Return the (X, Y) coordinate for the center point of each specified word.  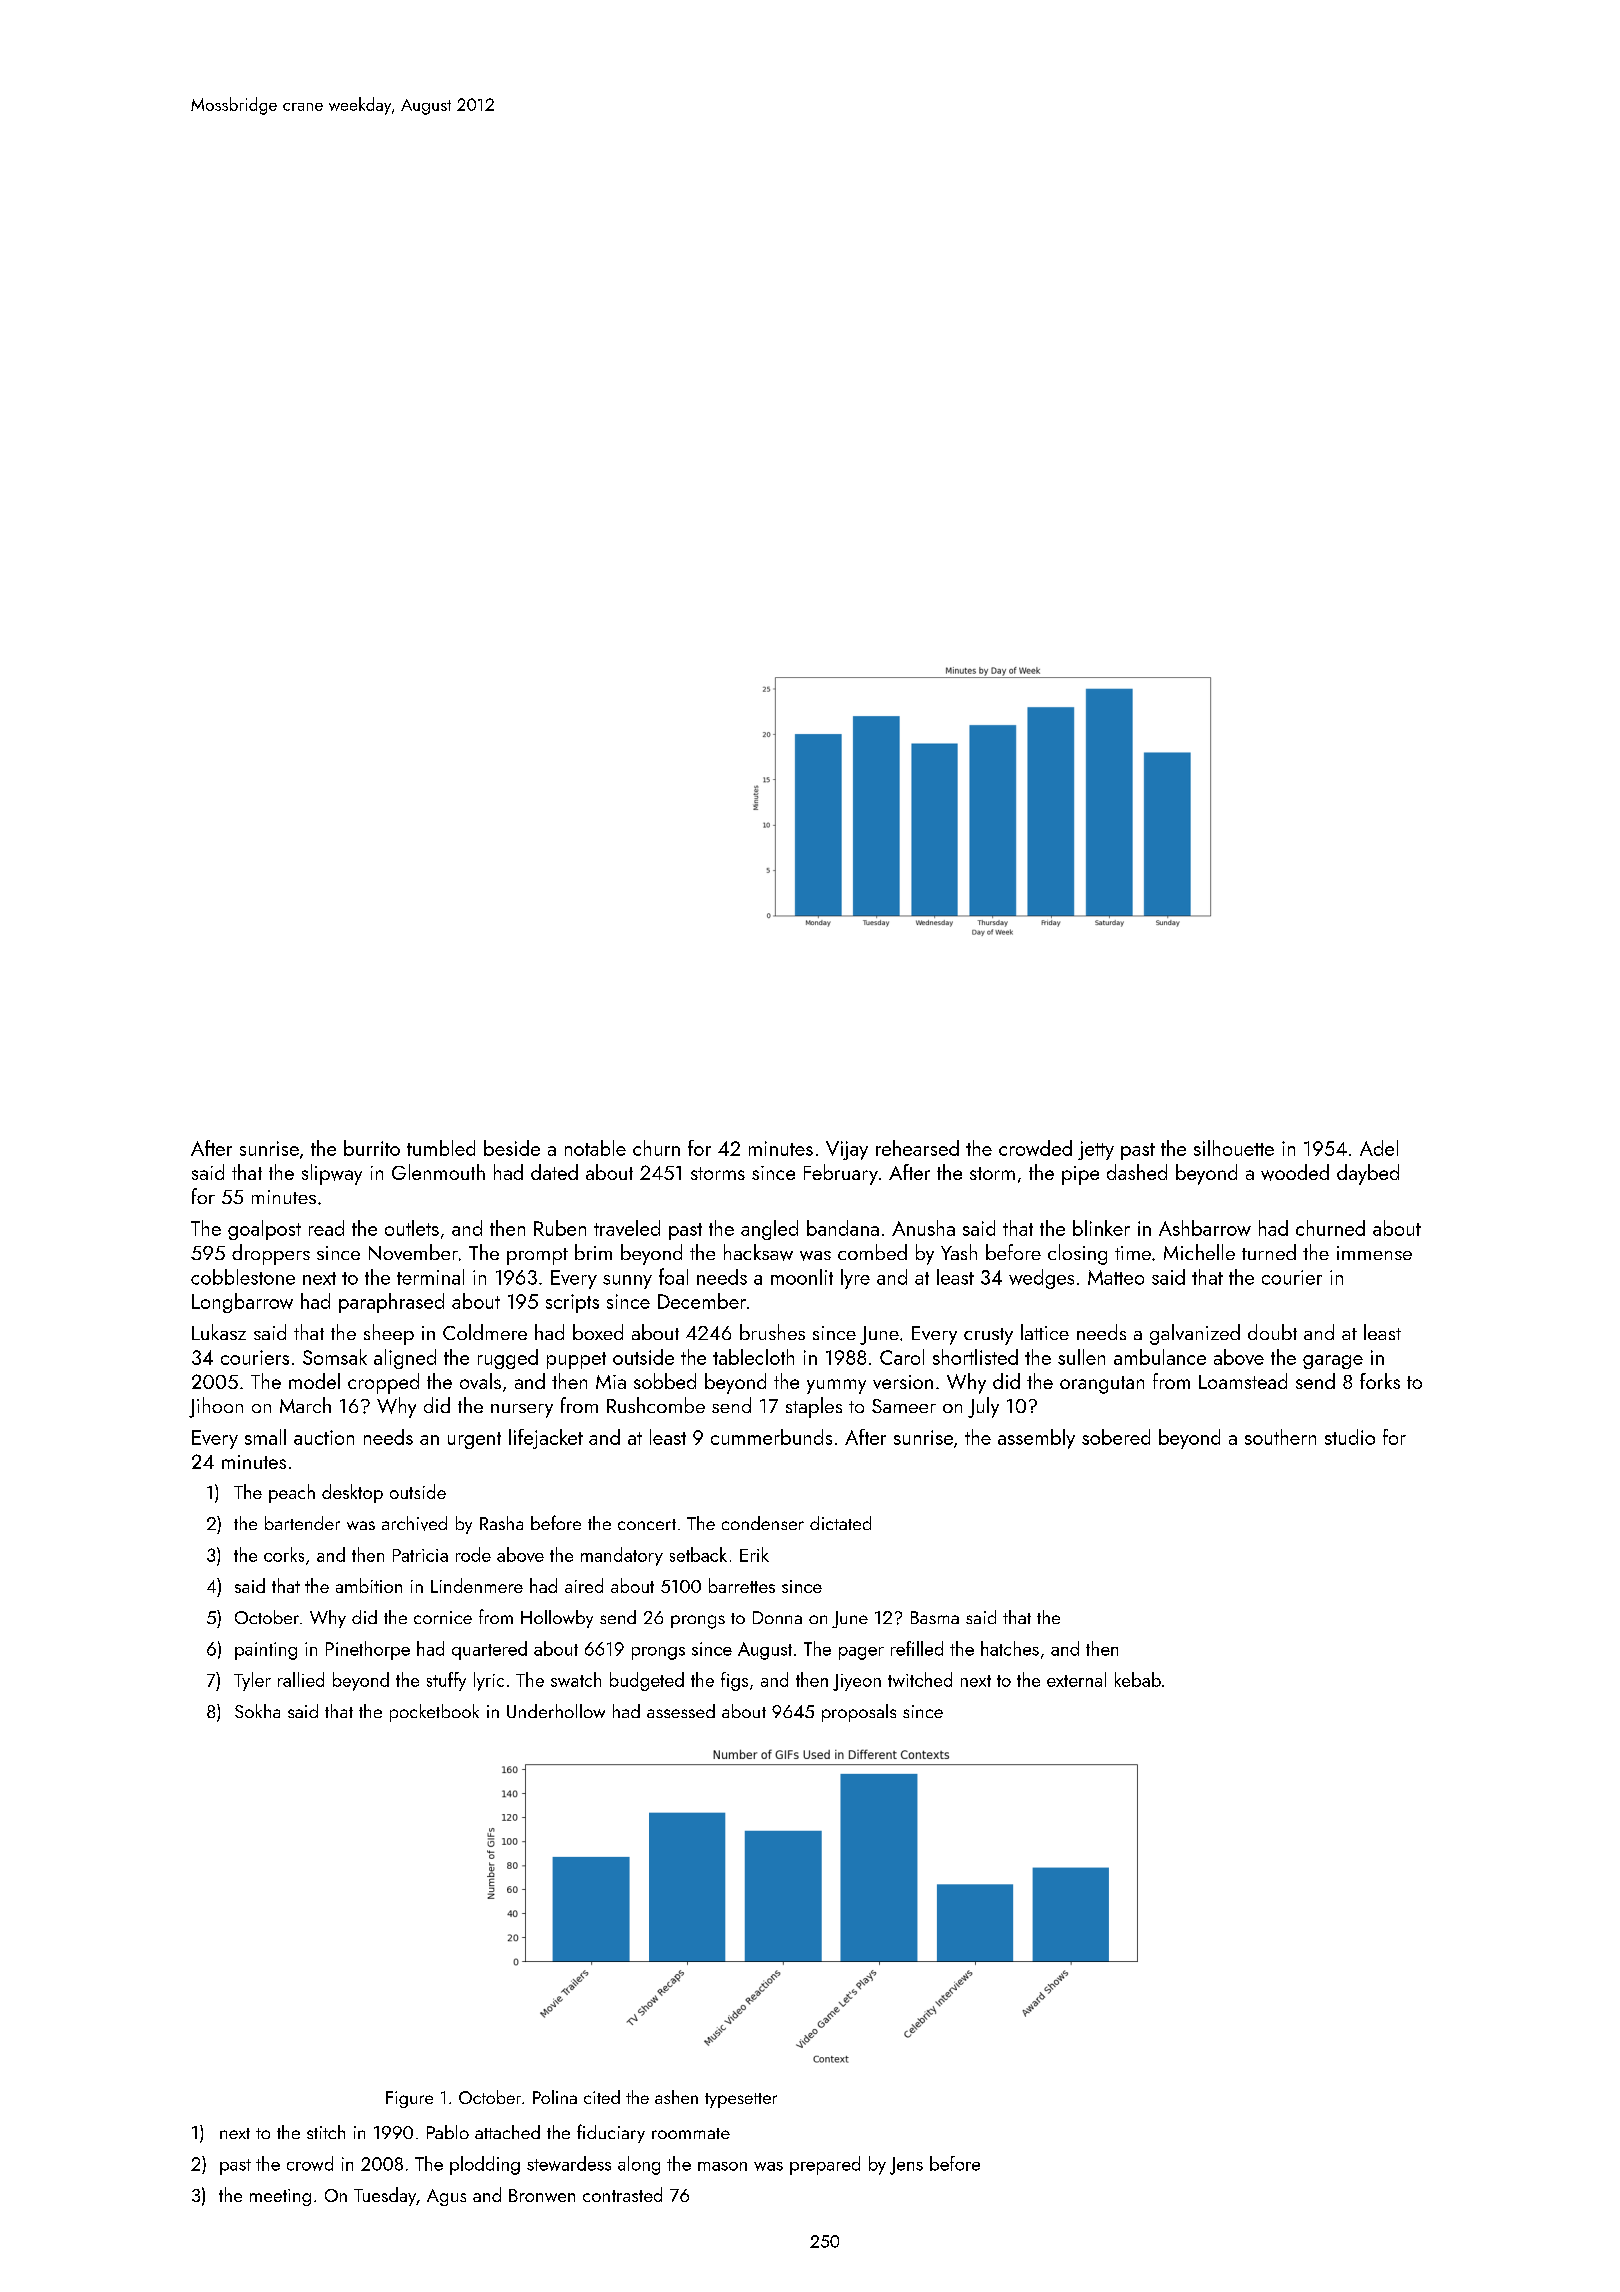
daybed (1368, 1174)
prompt (537, 1256)
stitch (326, 2132)
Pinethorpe (368, 1650)
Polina (555, 2097)
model (314, 1381)
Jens (906, 2166)
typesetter (741, 2100)
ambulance (1160, 1357)
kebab (1138, 1679)
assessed (681, 1711)
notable (595, 1148)
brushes (772, 1332)
